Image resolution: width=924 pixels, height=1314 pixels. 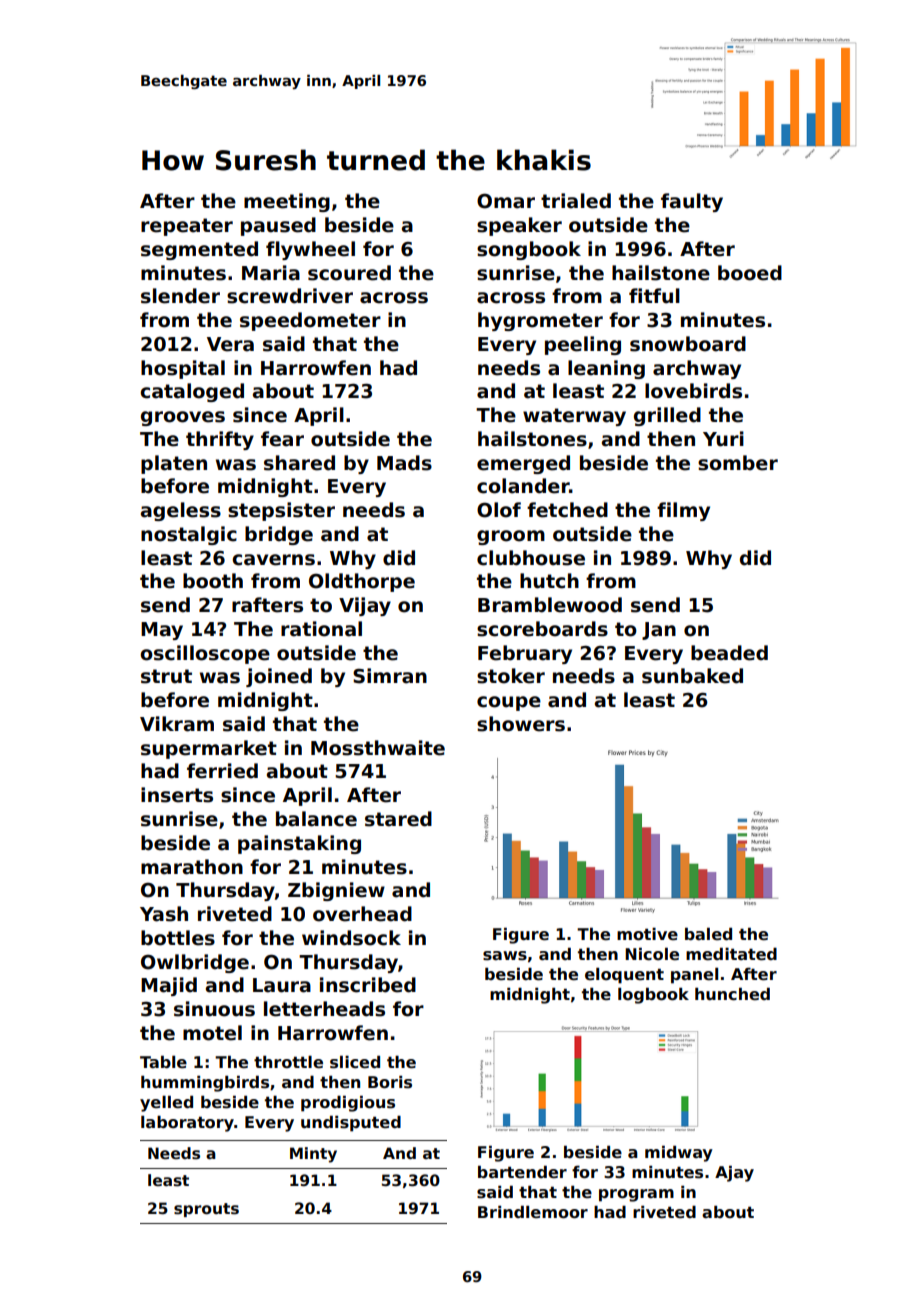 I want to click on Boris, so click(x=390, y=1082).
